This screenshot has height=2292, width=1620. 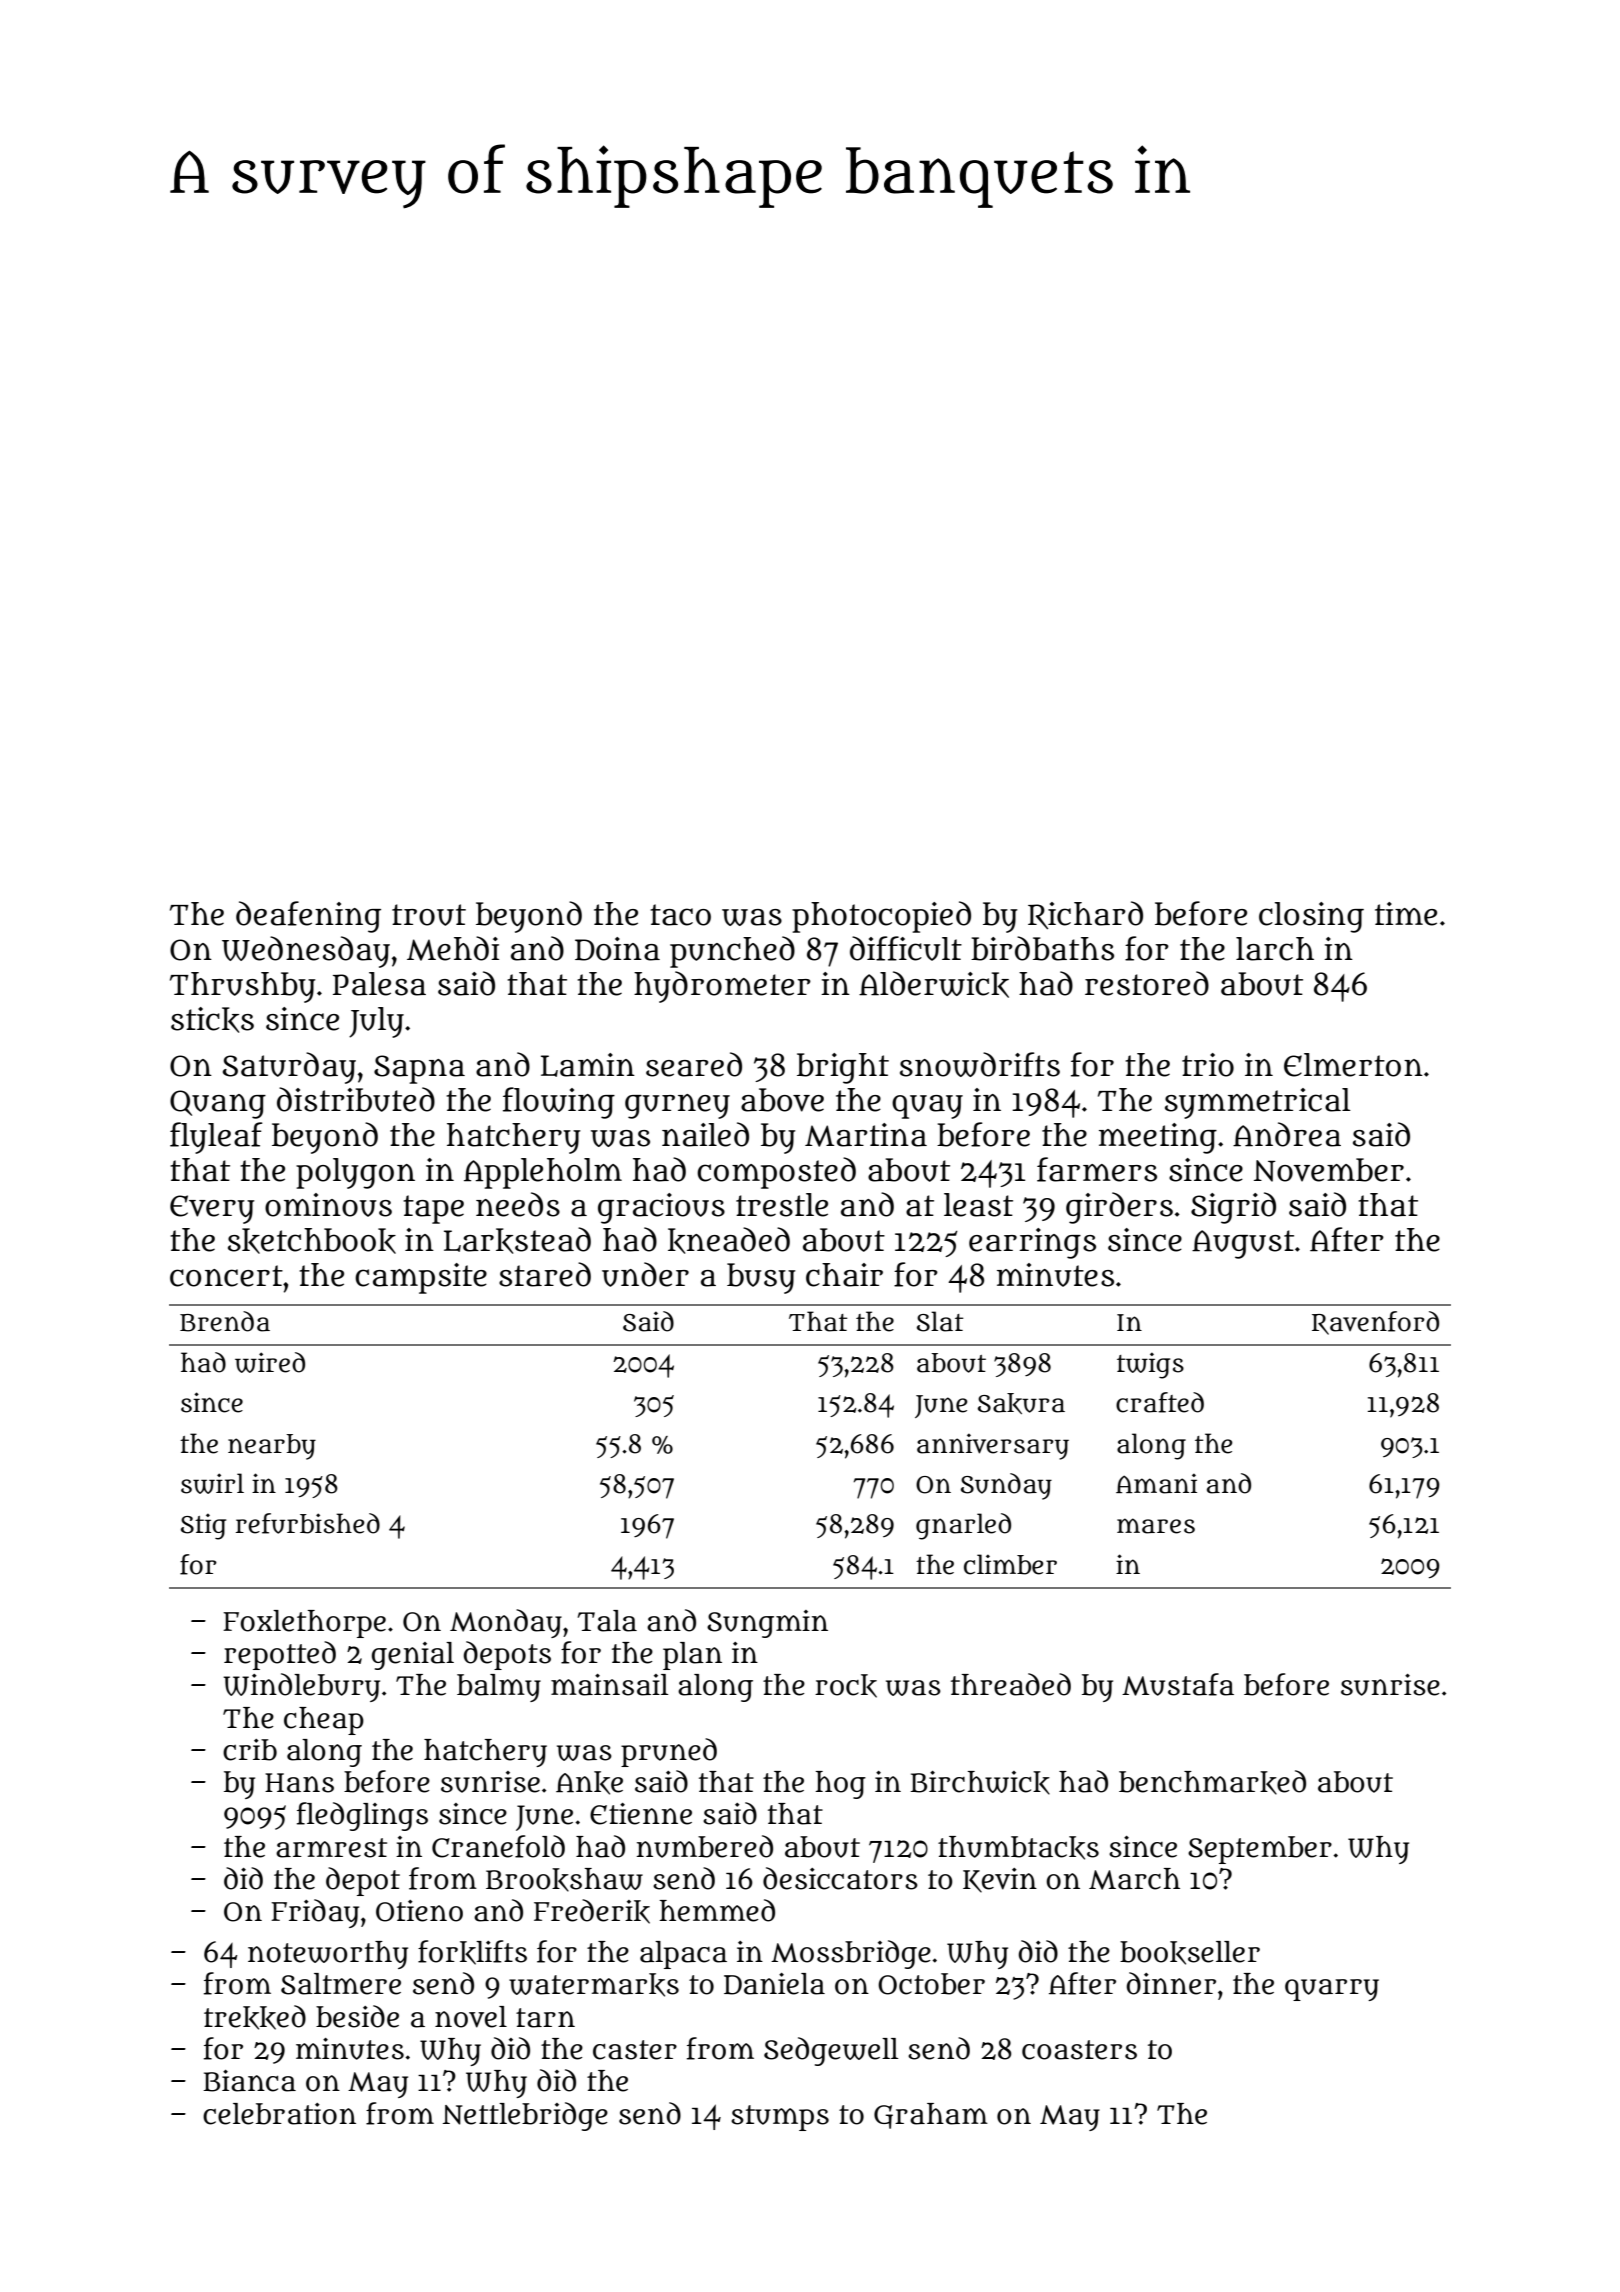 What do you see at coordinates (1406, 914) in the screenshot?
I see `time` at bounding box center [1406, 914].
